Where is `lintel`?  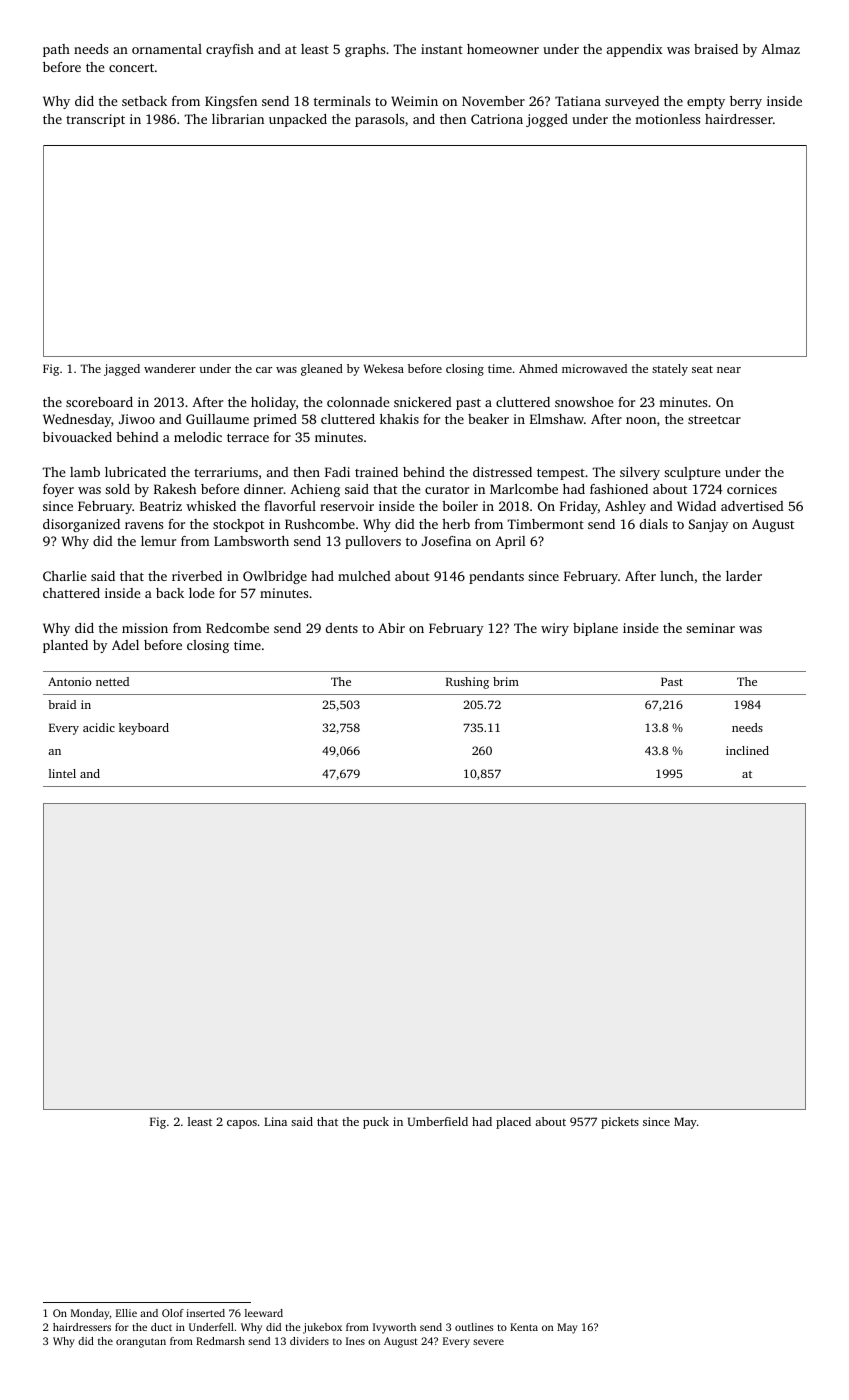
lintel is located at coordinates (62, 773).
